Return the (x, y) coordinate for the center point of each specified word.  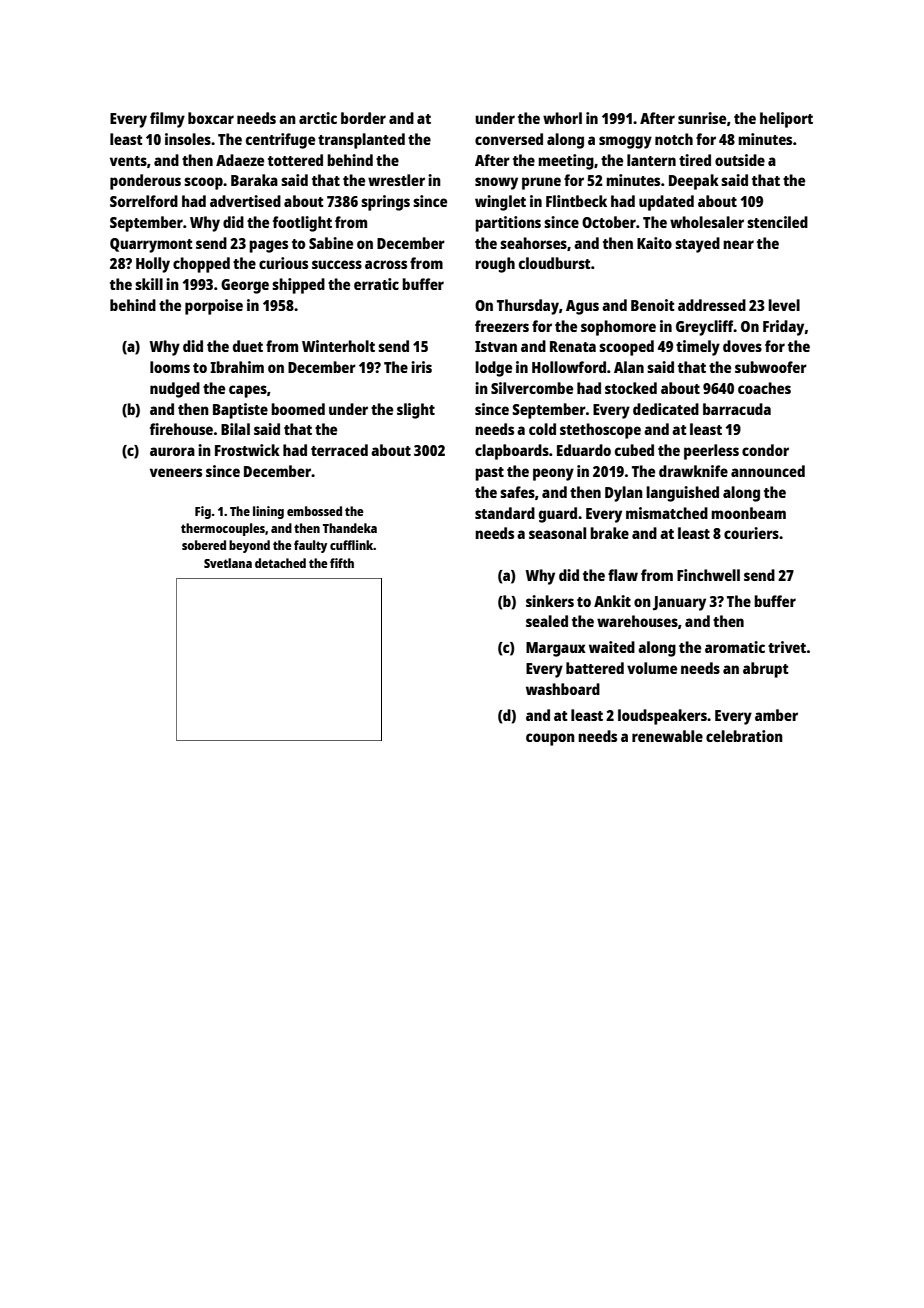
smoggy (625, 142)
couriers (751, 533)
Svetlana (228, 563)
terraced (339, 450)
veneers (176, 472)
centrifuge (280, 141)
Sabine (331, 243)
